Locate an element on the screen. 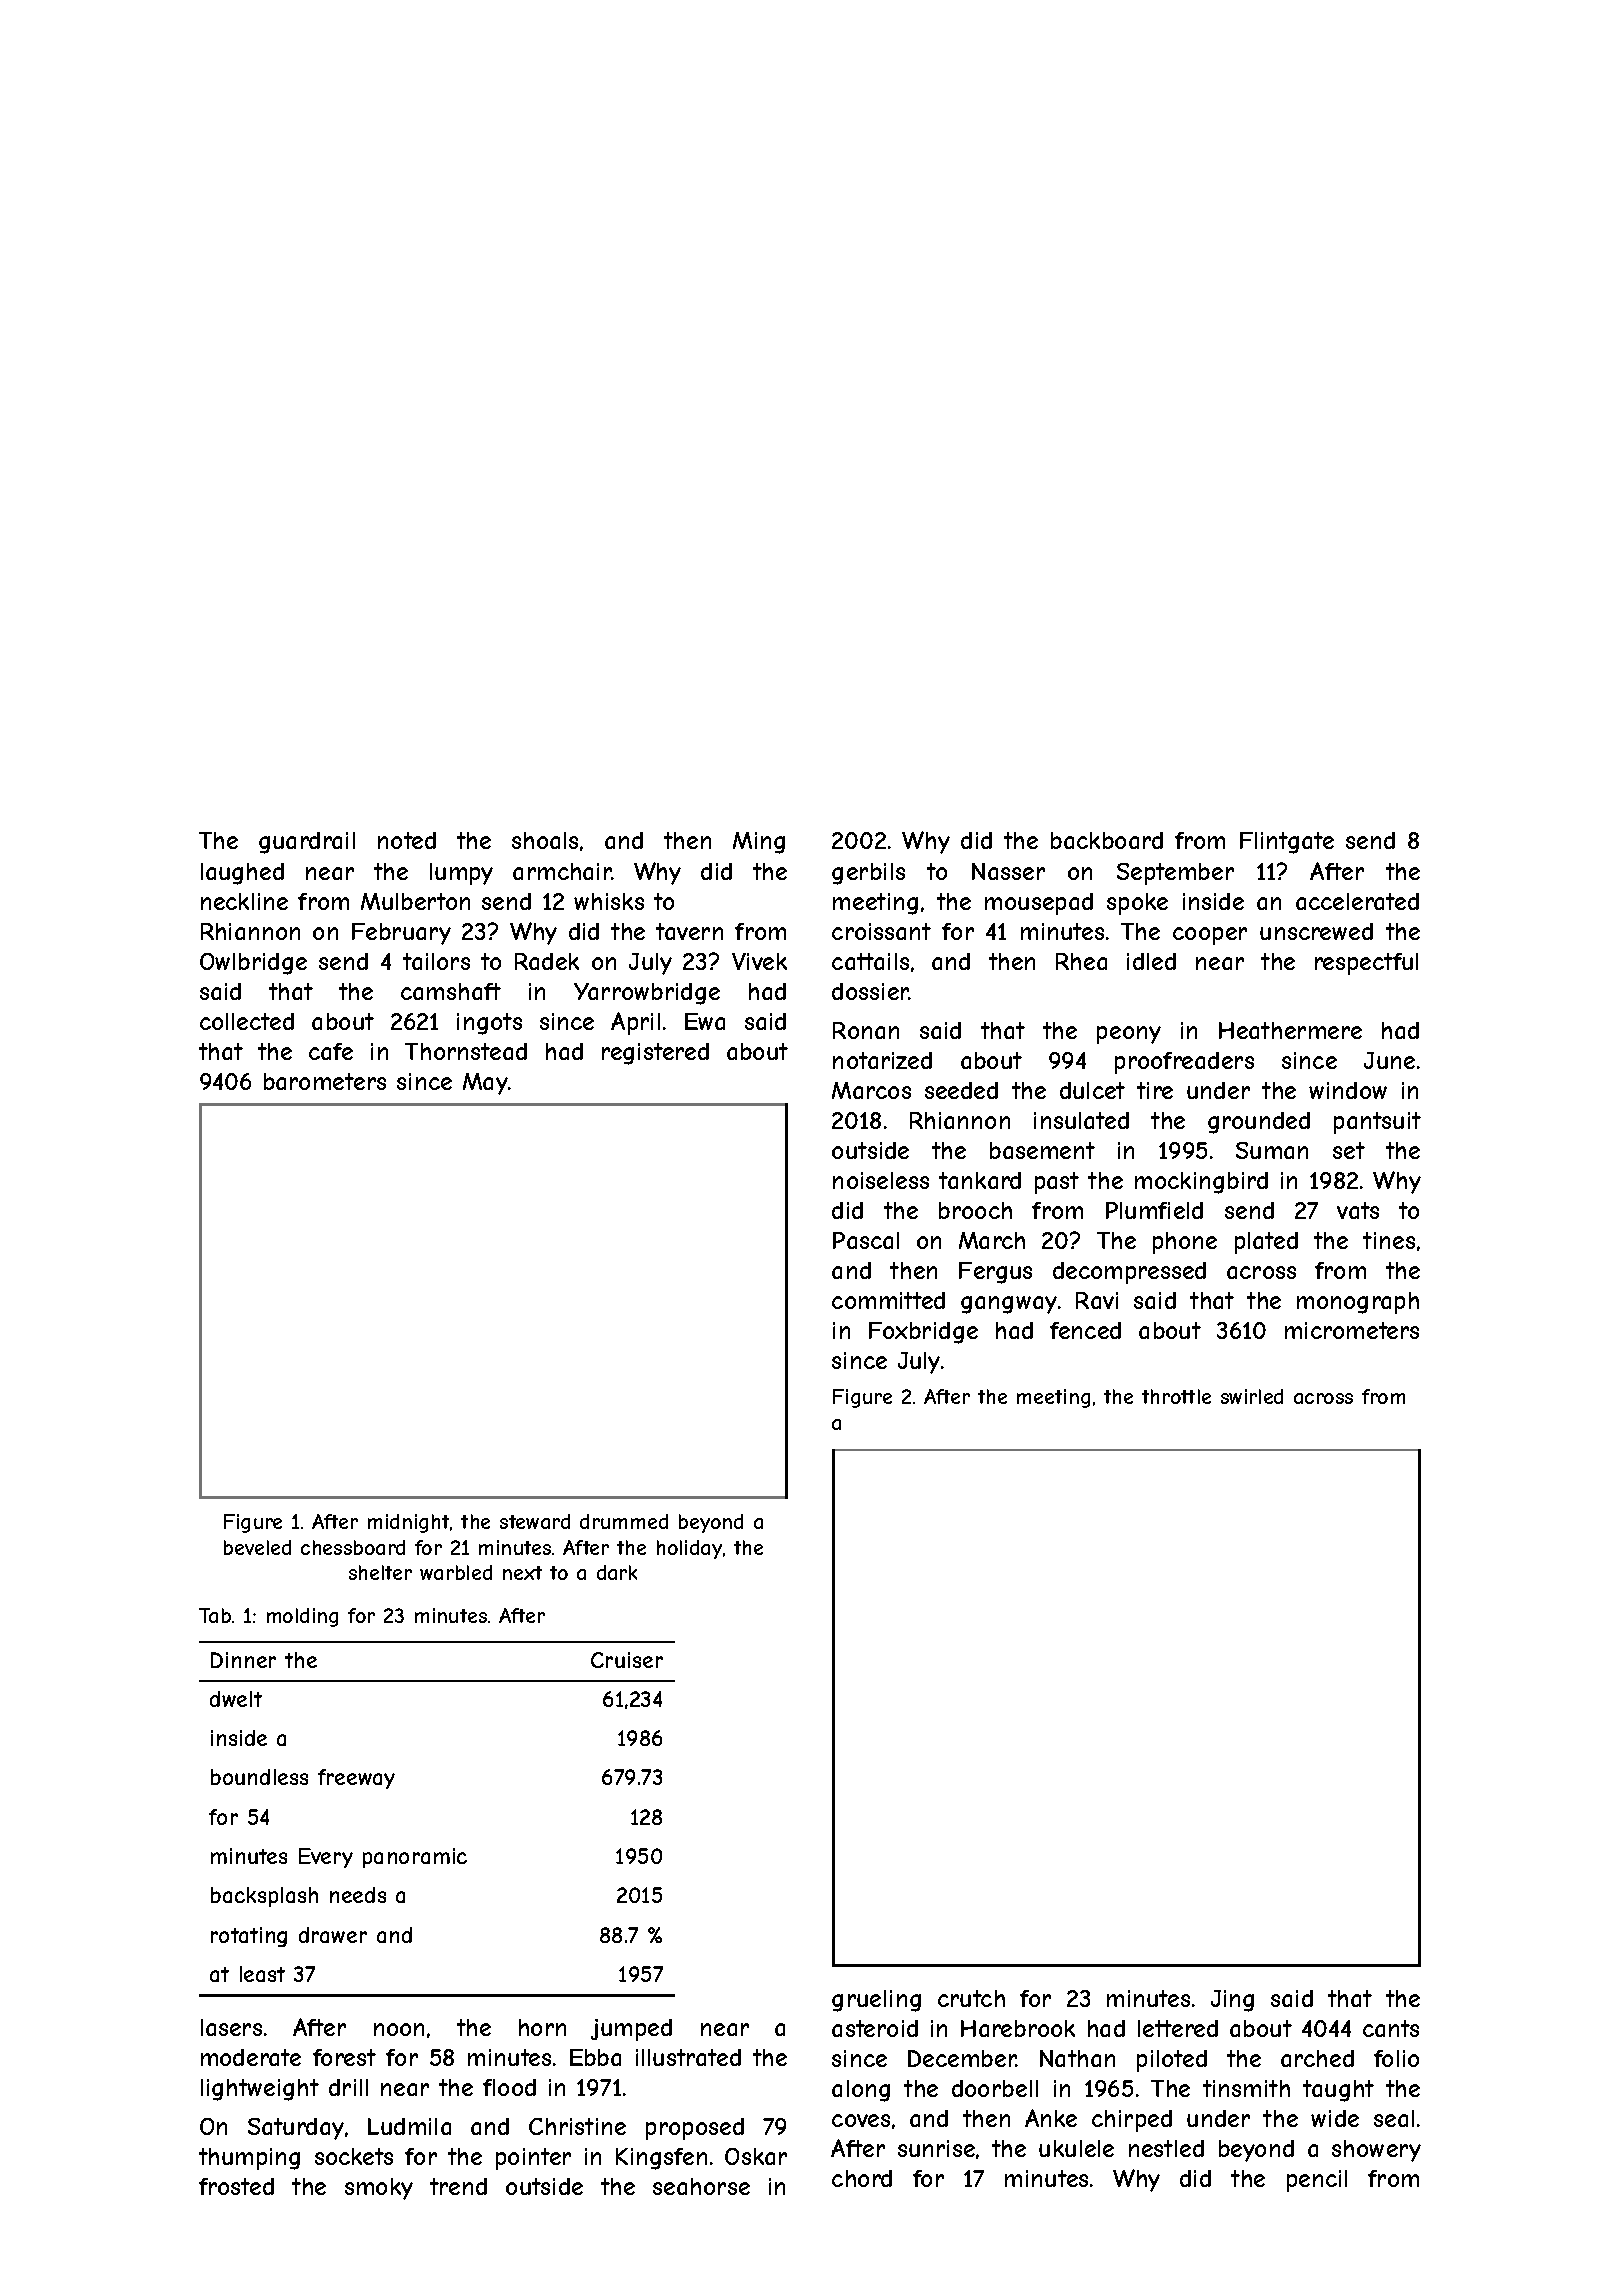 This screenshot has height=2292, width=1620. swirled is located at coordinates (1252, 1396).
